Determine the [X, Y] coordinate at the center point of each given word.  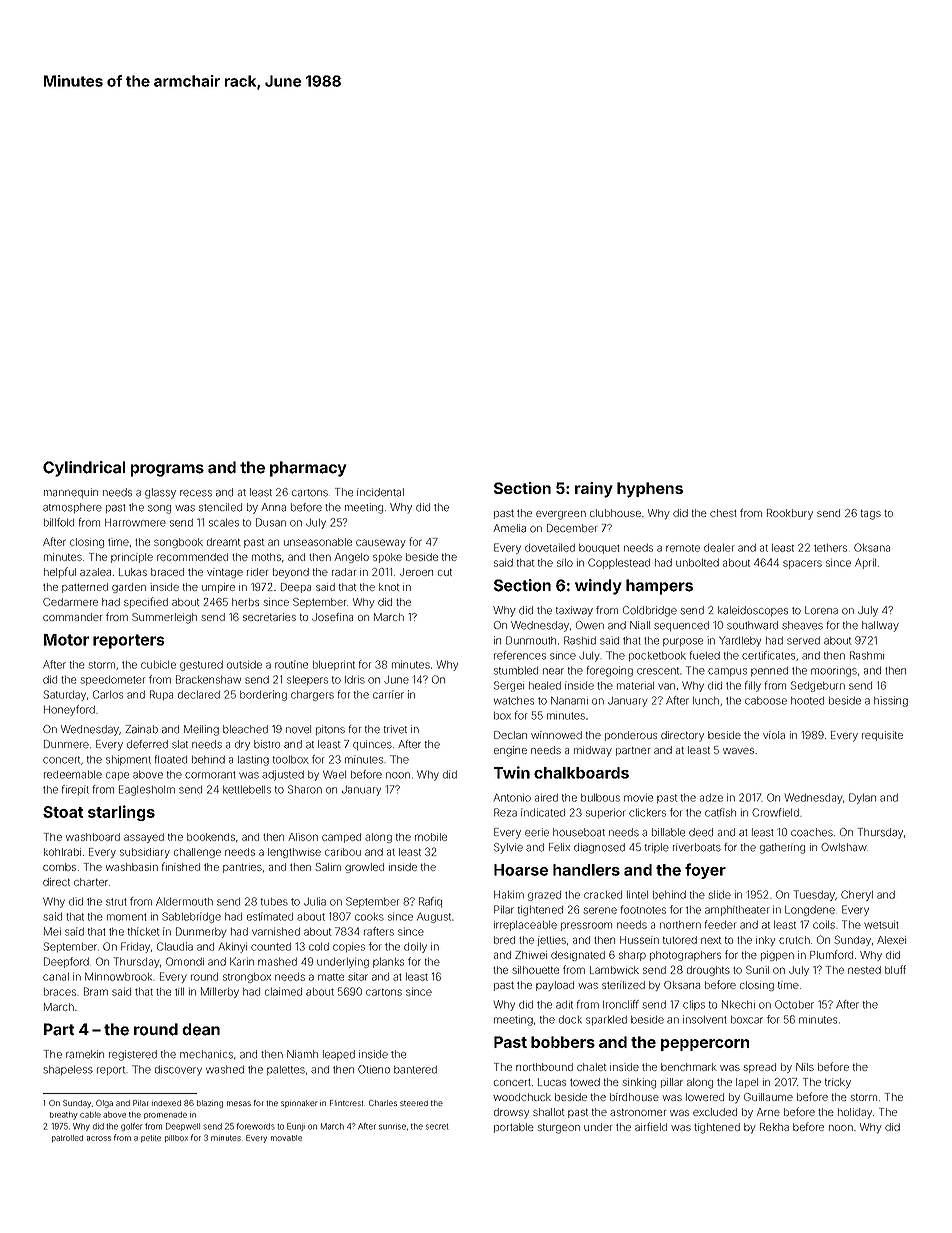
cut [445, 572]
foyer [705, 871]
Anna [273, 507]
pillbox [176, 1138]
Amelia [509, 528]
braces [60, 992]
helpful [60, 572]
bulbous [600, 798]
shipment [128, 760]
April [865, 563]
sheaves [802, 625]
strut [116, 902]
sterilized [623, 985]
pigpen [777, 956]
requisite [882, 736]
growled [364, 868]
